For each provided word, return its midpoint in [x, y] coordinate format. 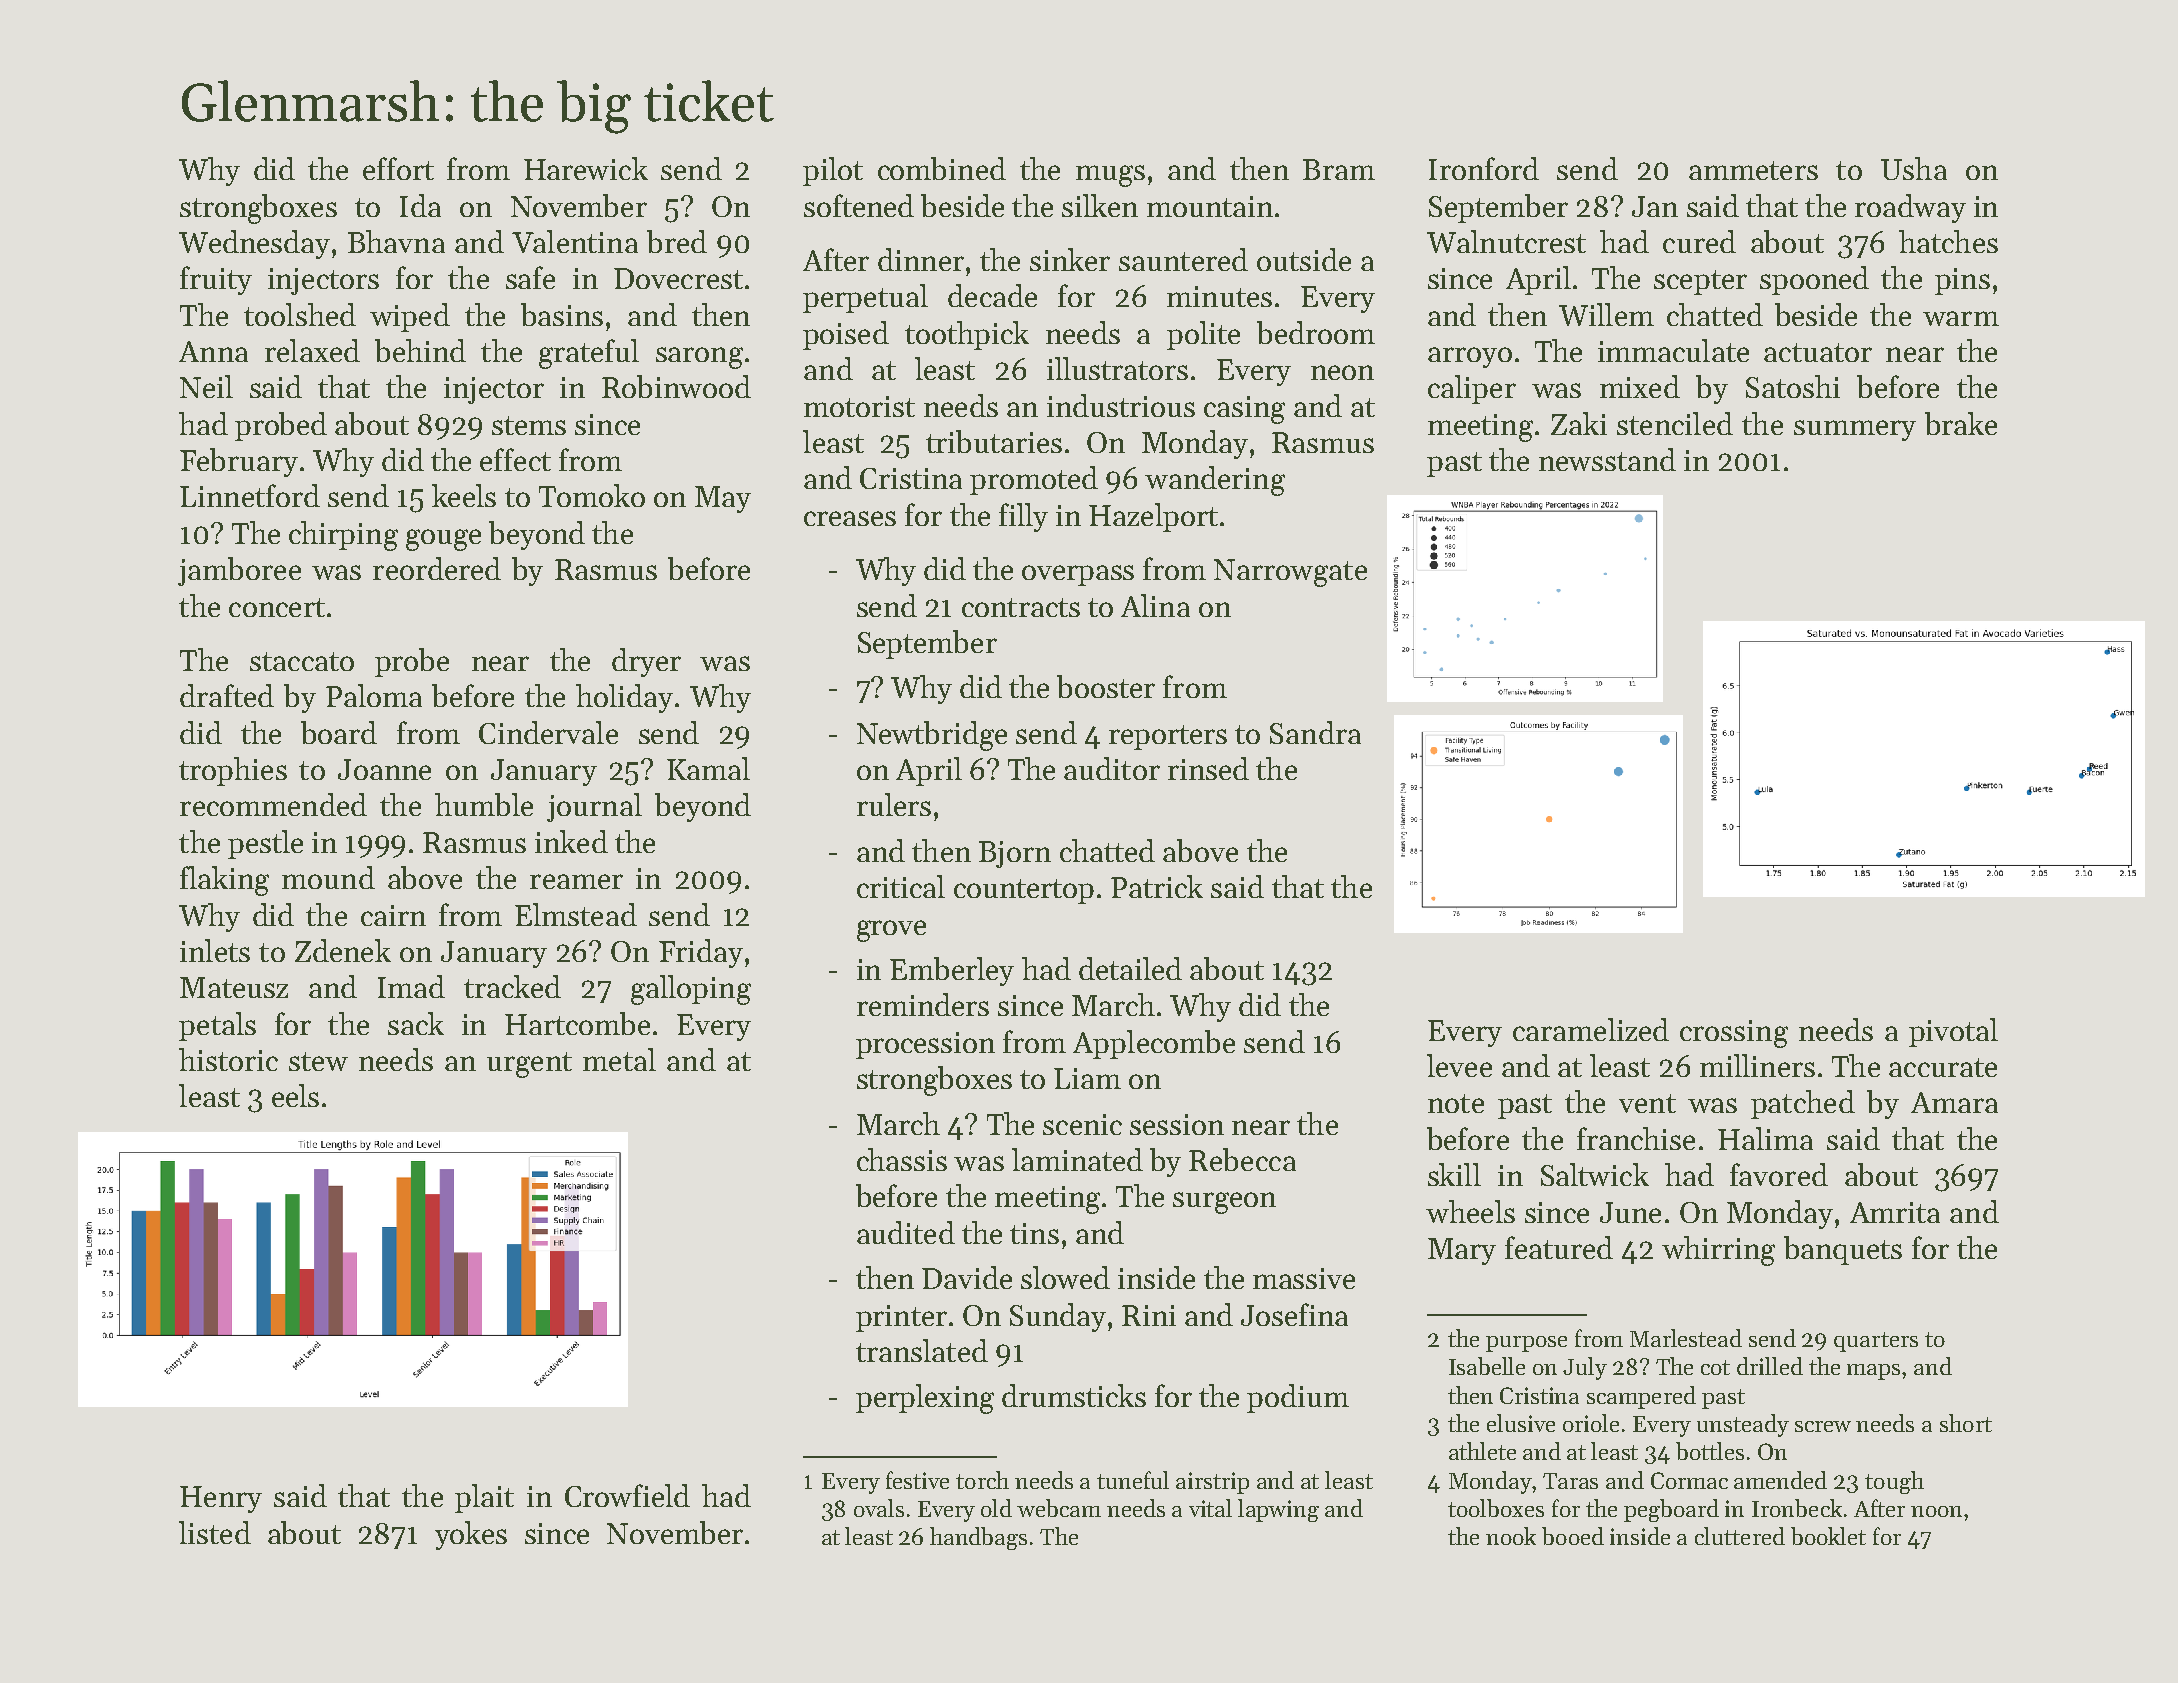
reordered [437, 568]
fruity [216, 280]
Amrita [1895, 1212]
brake [1961, 423]
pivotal [1953, 1032]
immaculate [1673, 350]
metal [619, 1059]
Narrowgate [1290, 573]
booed [1573, 1536]
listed [215, 1532]
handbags [978, 1538]
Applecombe [1154, 1044]
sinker [1070, 259]
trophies [233, 771]
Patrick [1157, 886]
